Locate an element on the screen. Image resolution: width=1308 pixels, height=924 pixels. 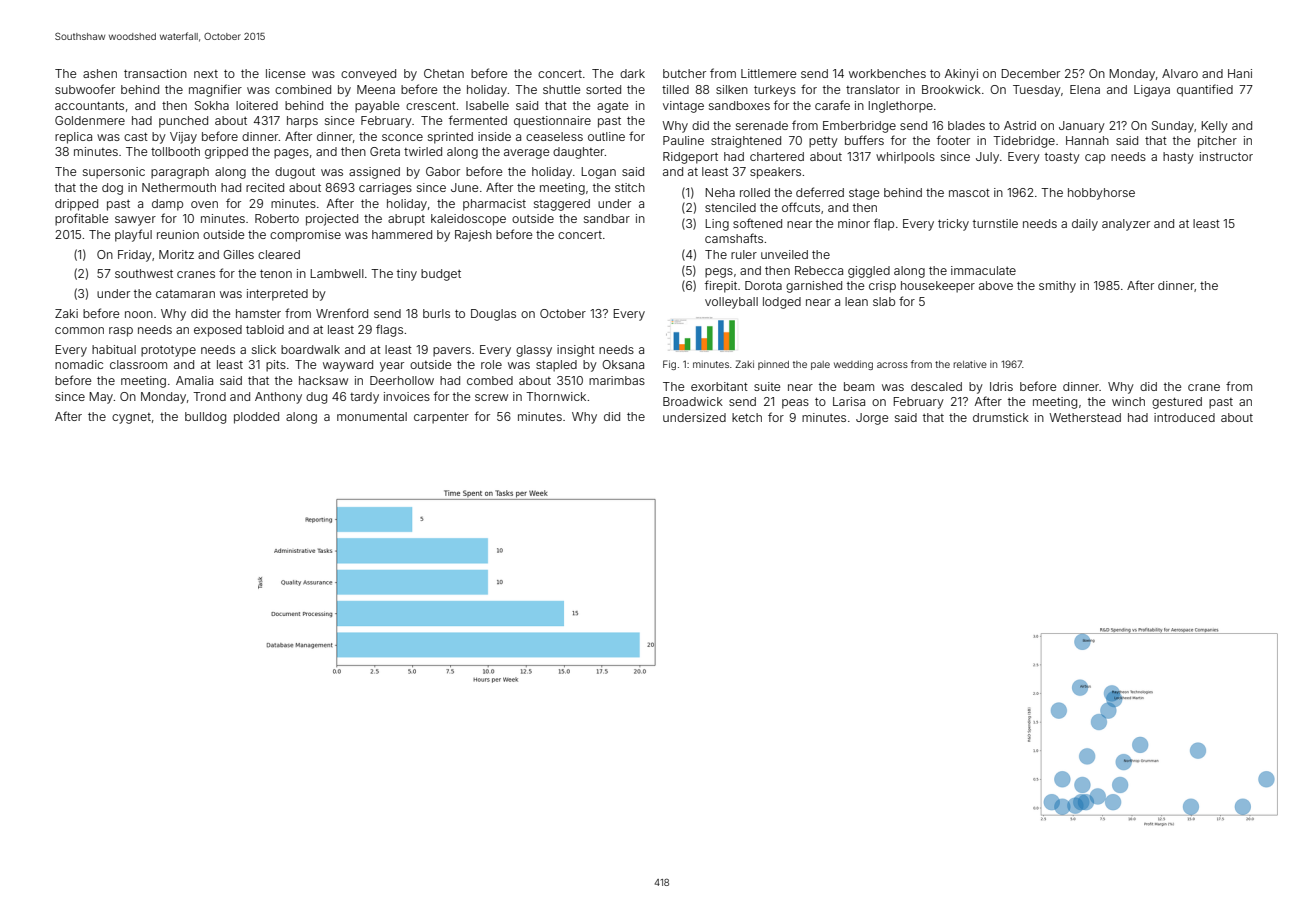
boardwalk is located at coordinates (310, 349).
